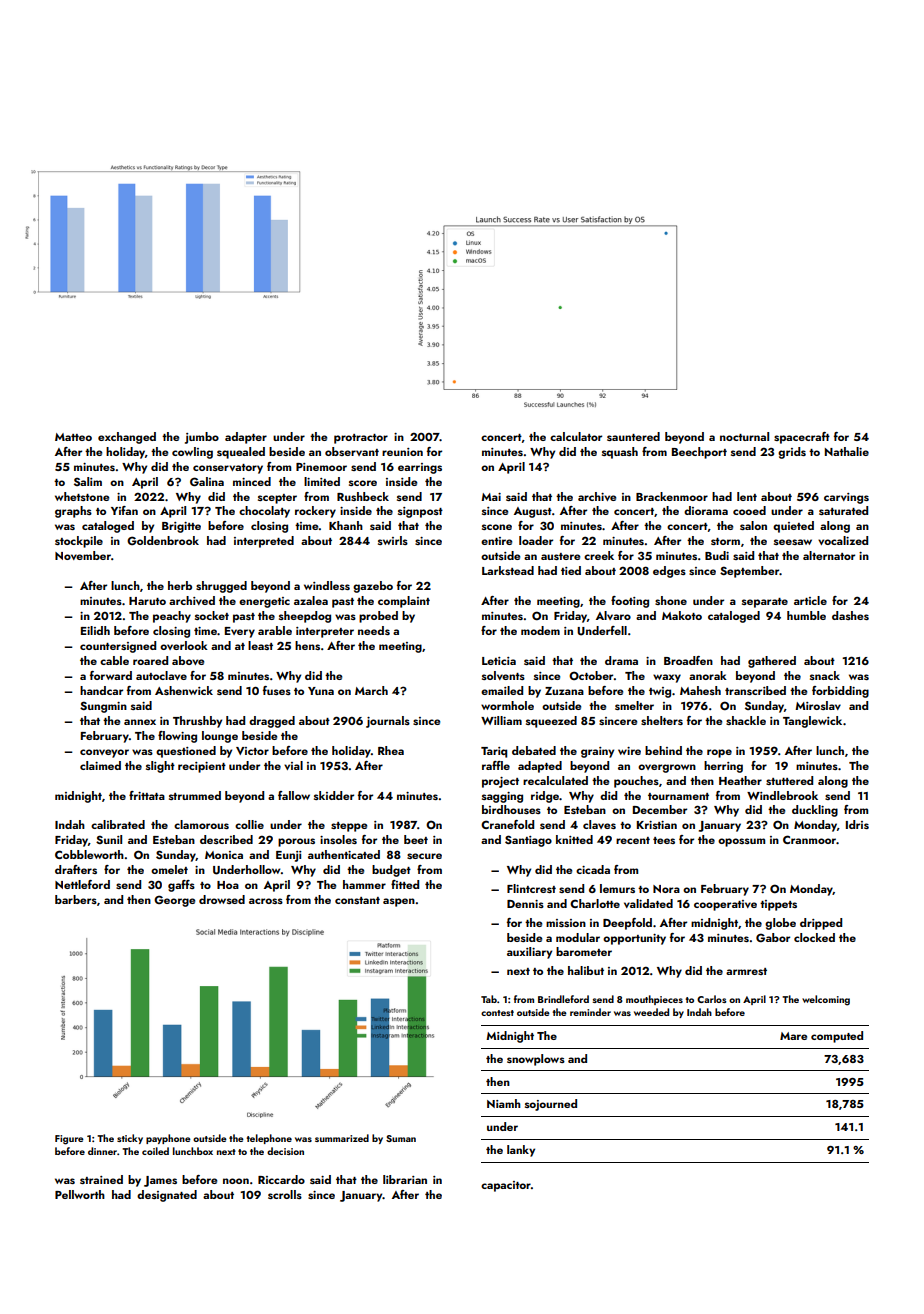 Image resolution: width=924 pixels, height=1314 pixels. I want to click on Nathalie, so click(847, 451).
